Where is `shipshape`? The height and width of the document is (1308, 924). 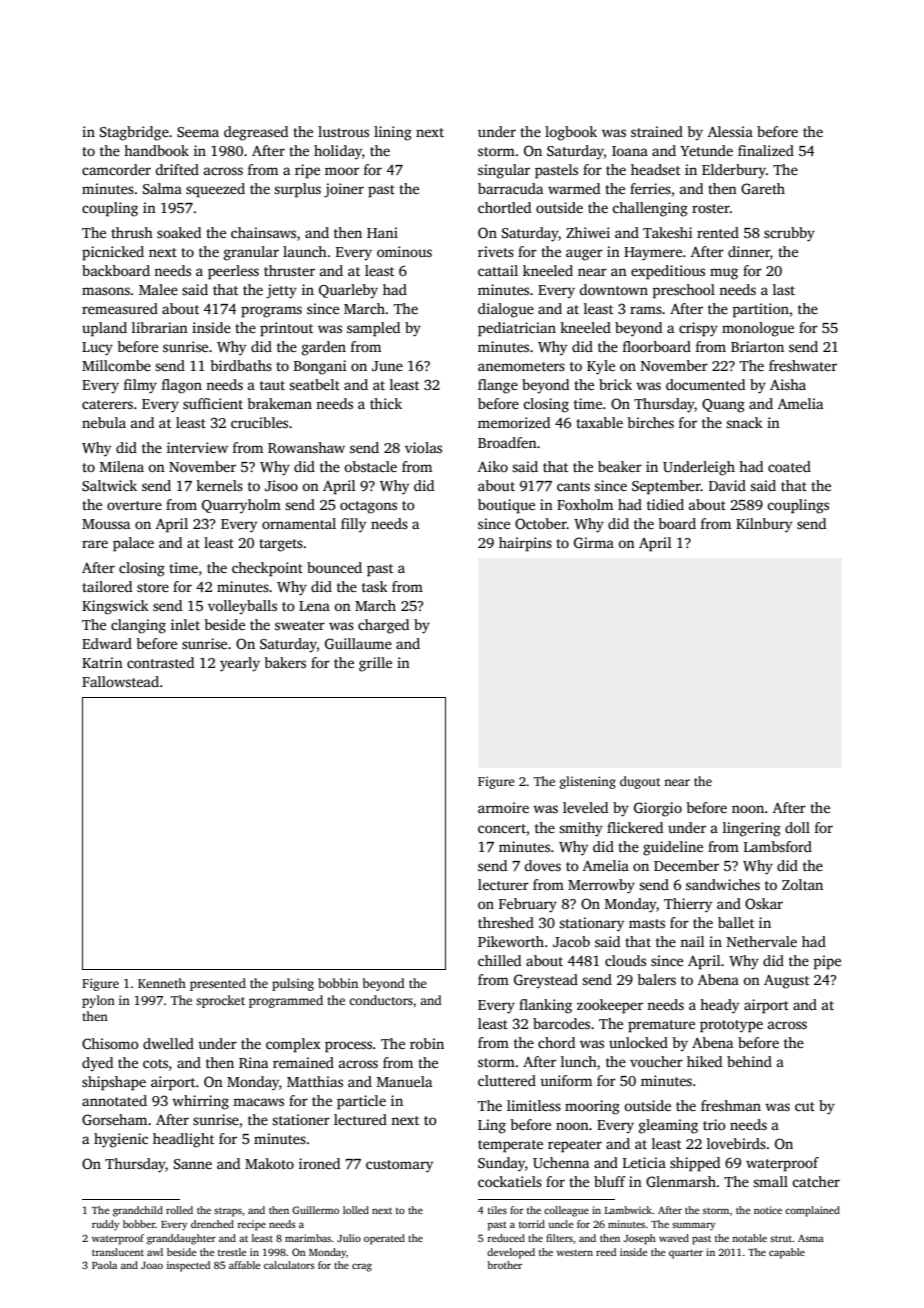 shipshape is located at coordinates (114, 1083).
